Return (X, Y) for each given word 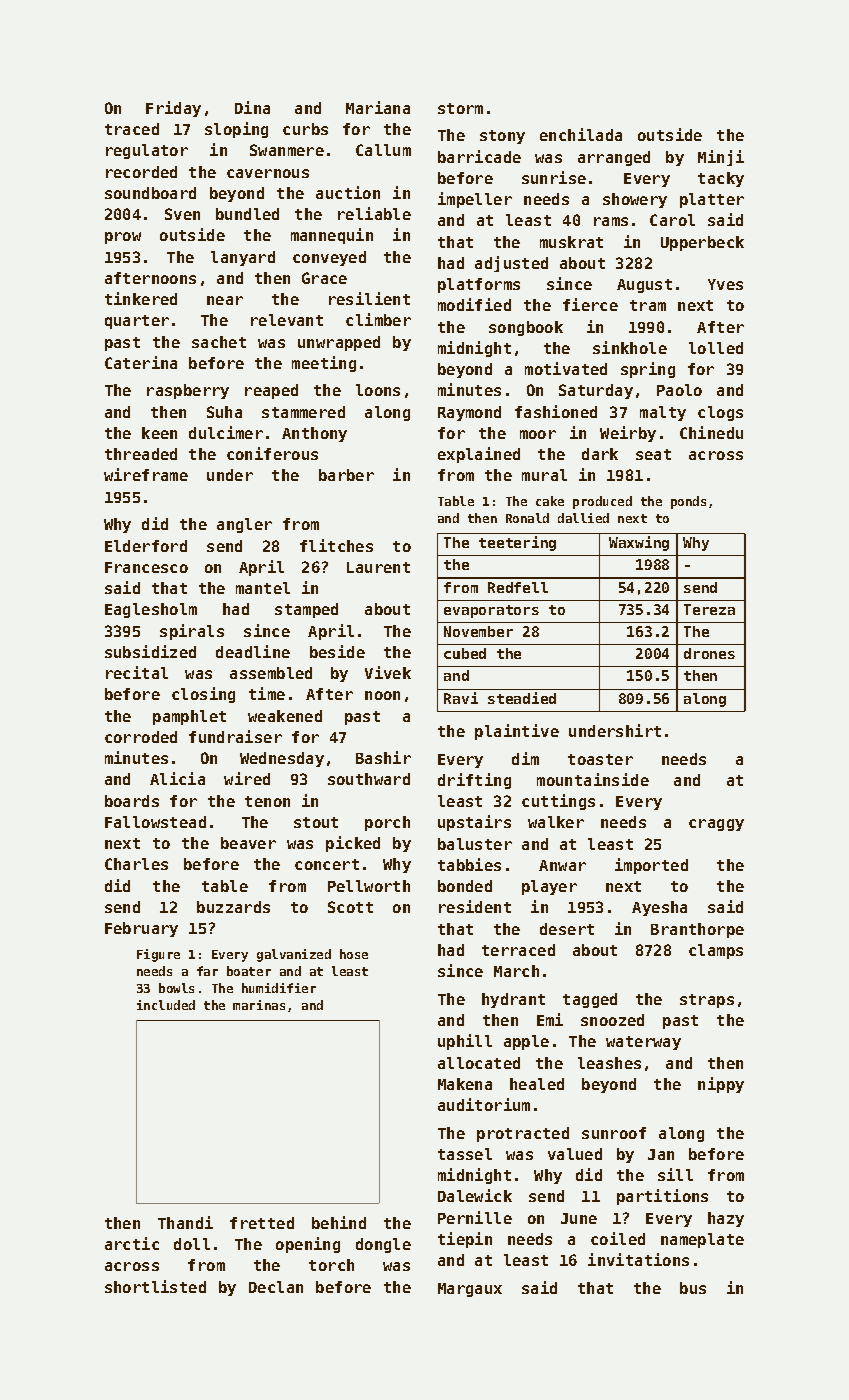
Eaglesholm (151, 610)
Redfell (518, 587)
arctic (132, 1243)
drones (709, 653)
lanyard (243, 258)
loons (378, 390)
